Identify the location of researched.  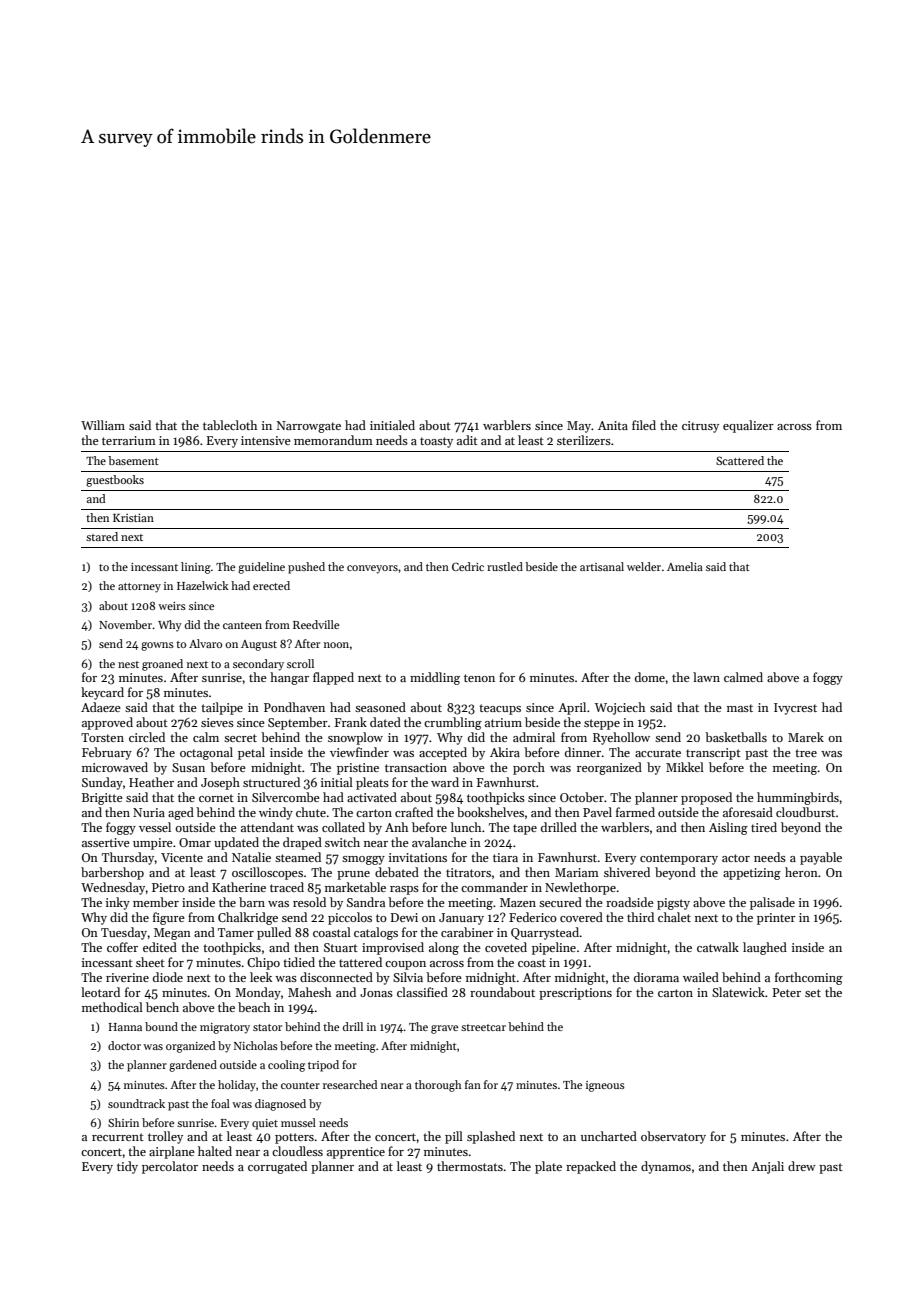
(350, 1084).
